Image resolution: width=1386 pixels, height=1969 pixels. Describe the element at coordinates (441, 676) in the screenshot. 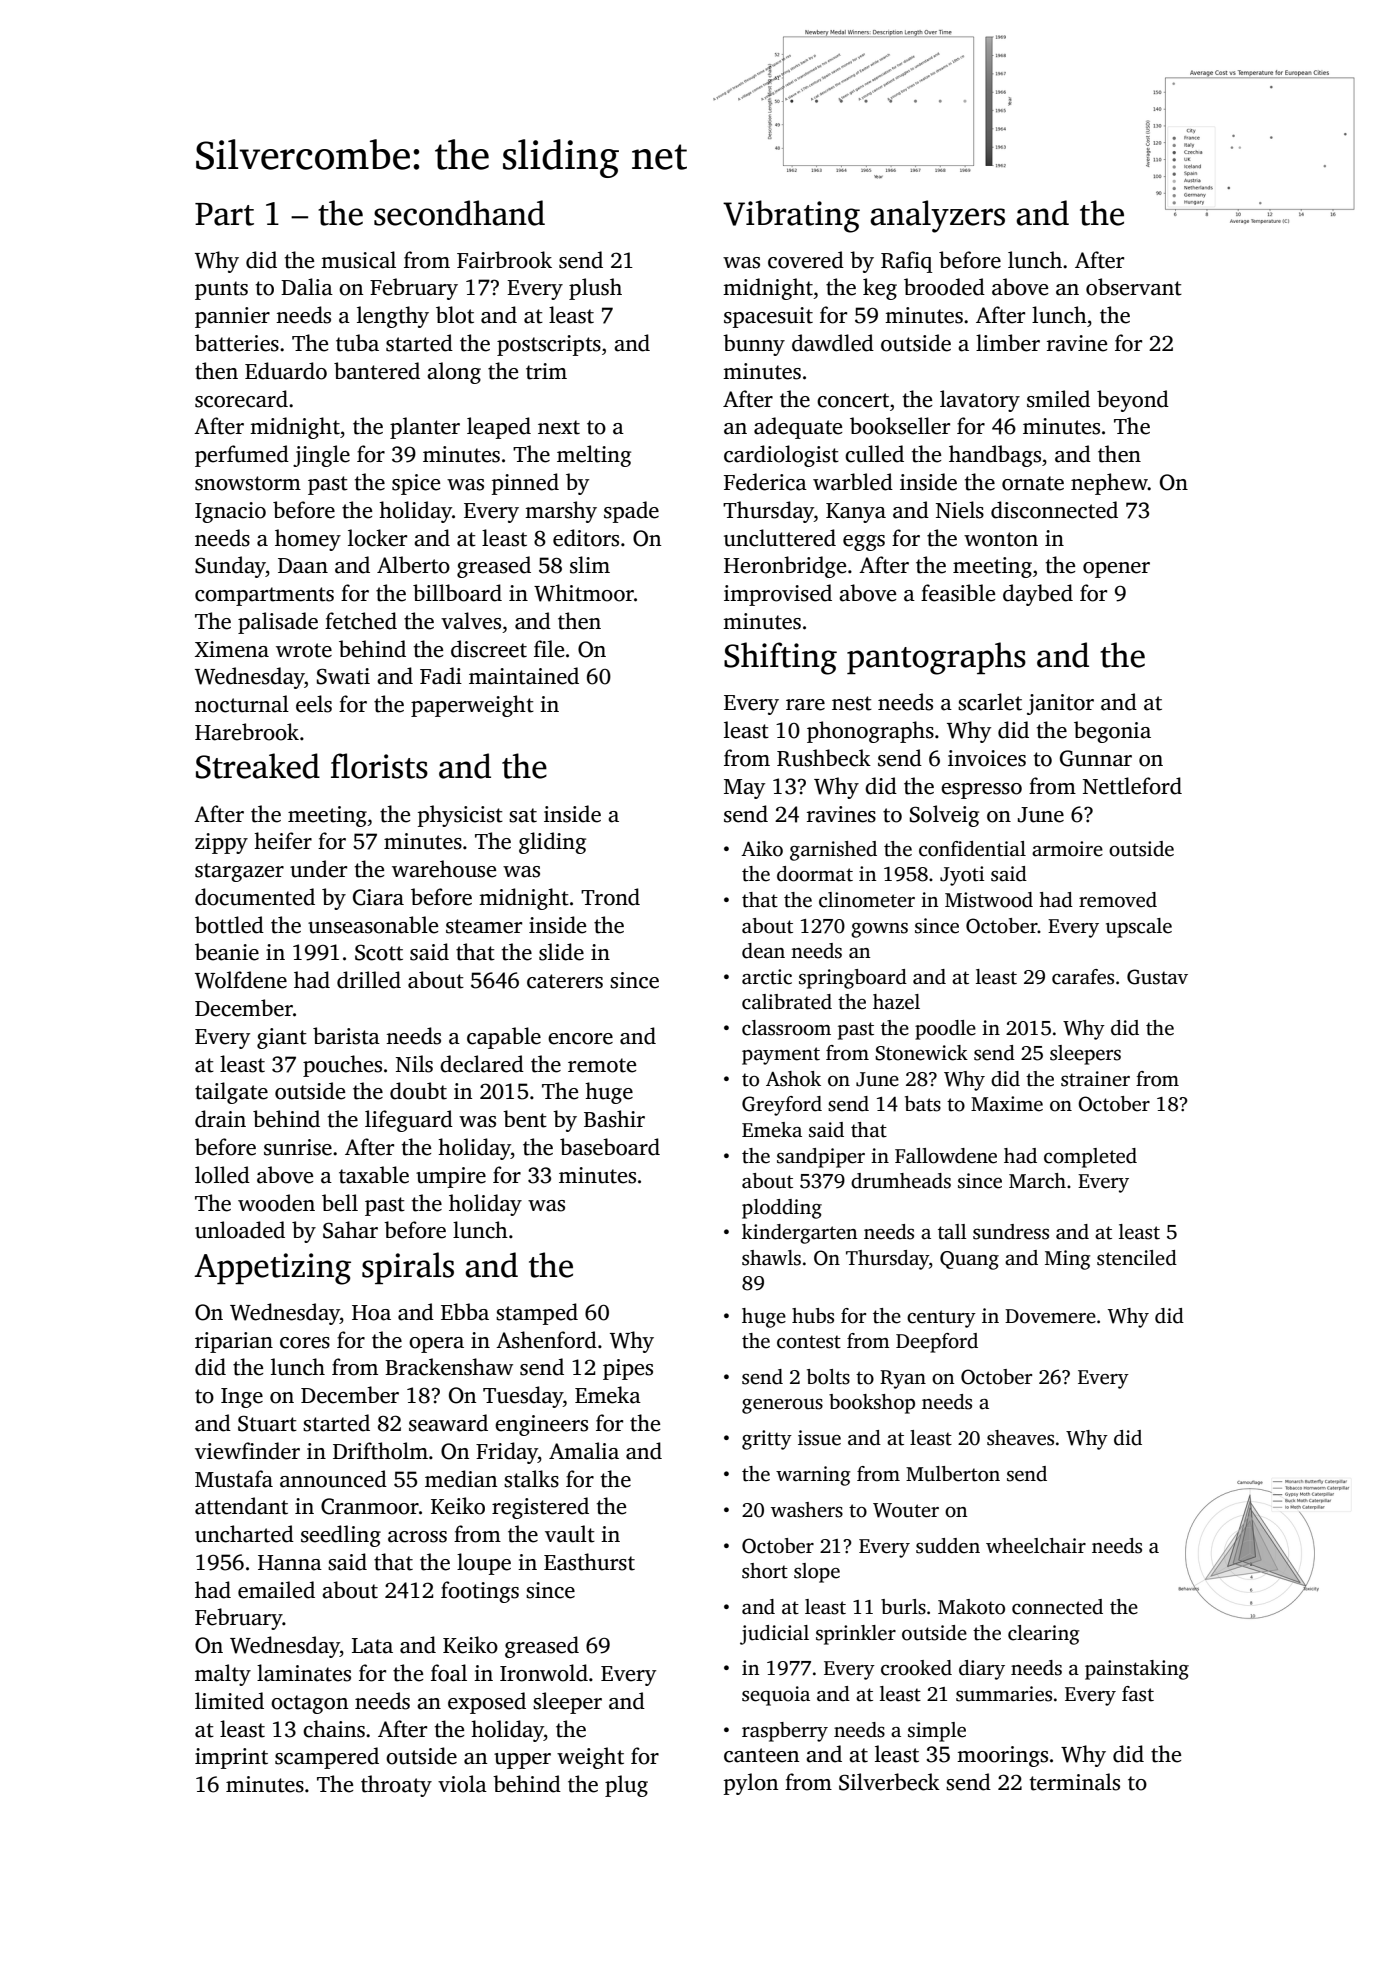

I see `Fadi` at that location.
